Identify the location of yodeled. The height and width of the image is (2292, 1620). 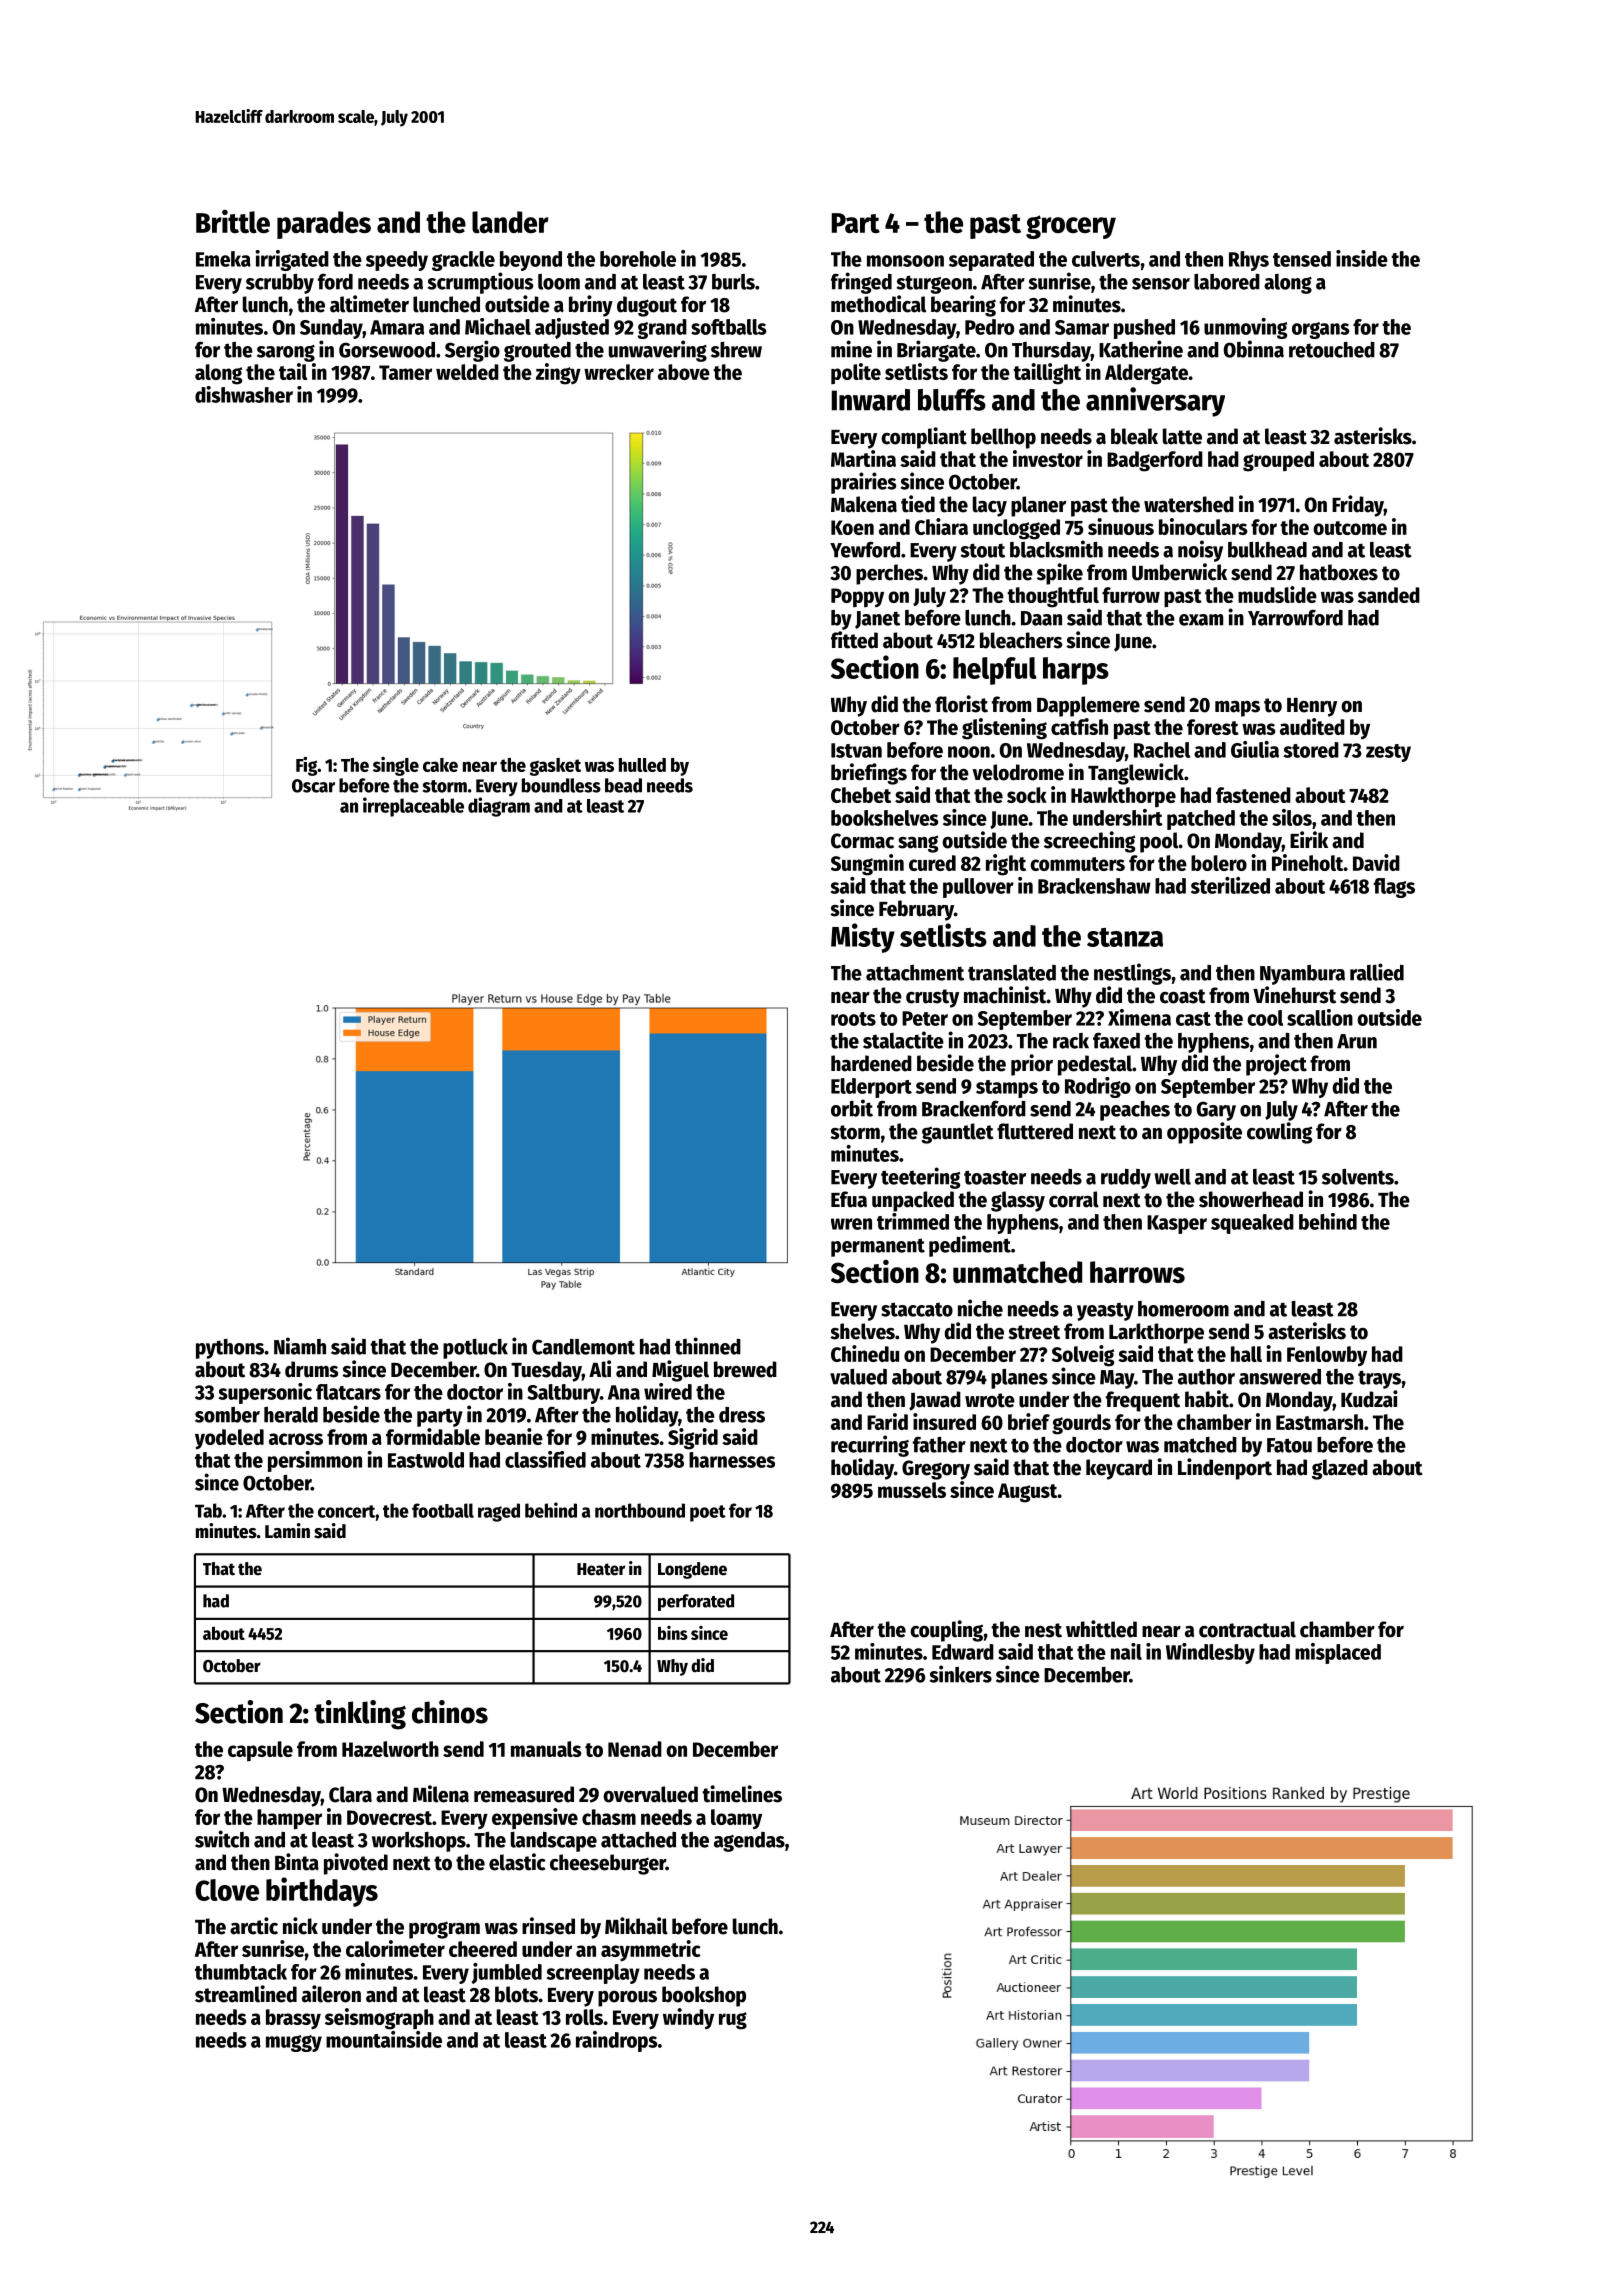
(229, 1439).
